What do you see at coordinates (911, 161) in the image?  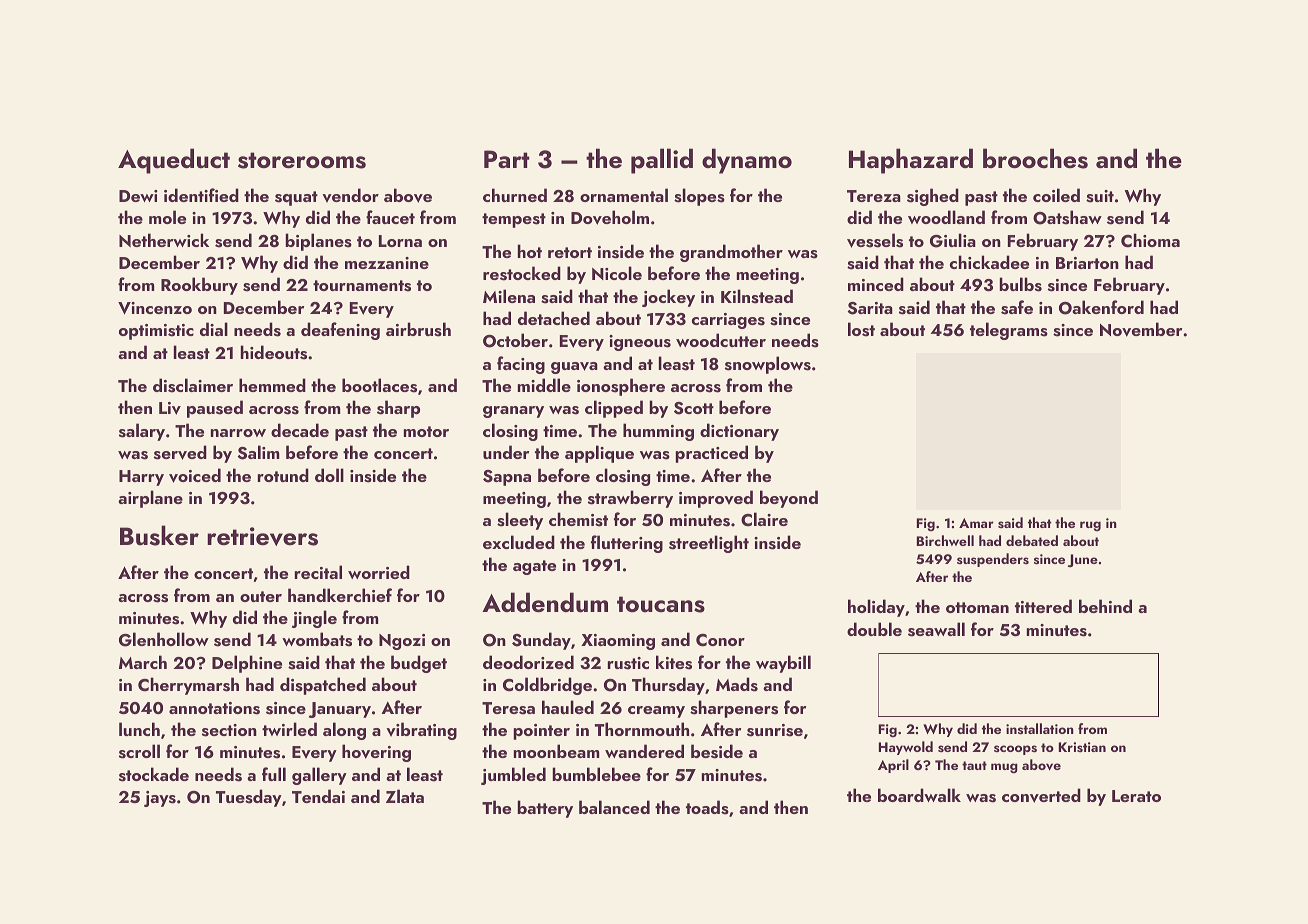 I see `Haphazard` at bounding box center [911, 161].
